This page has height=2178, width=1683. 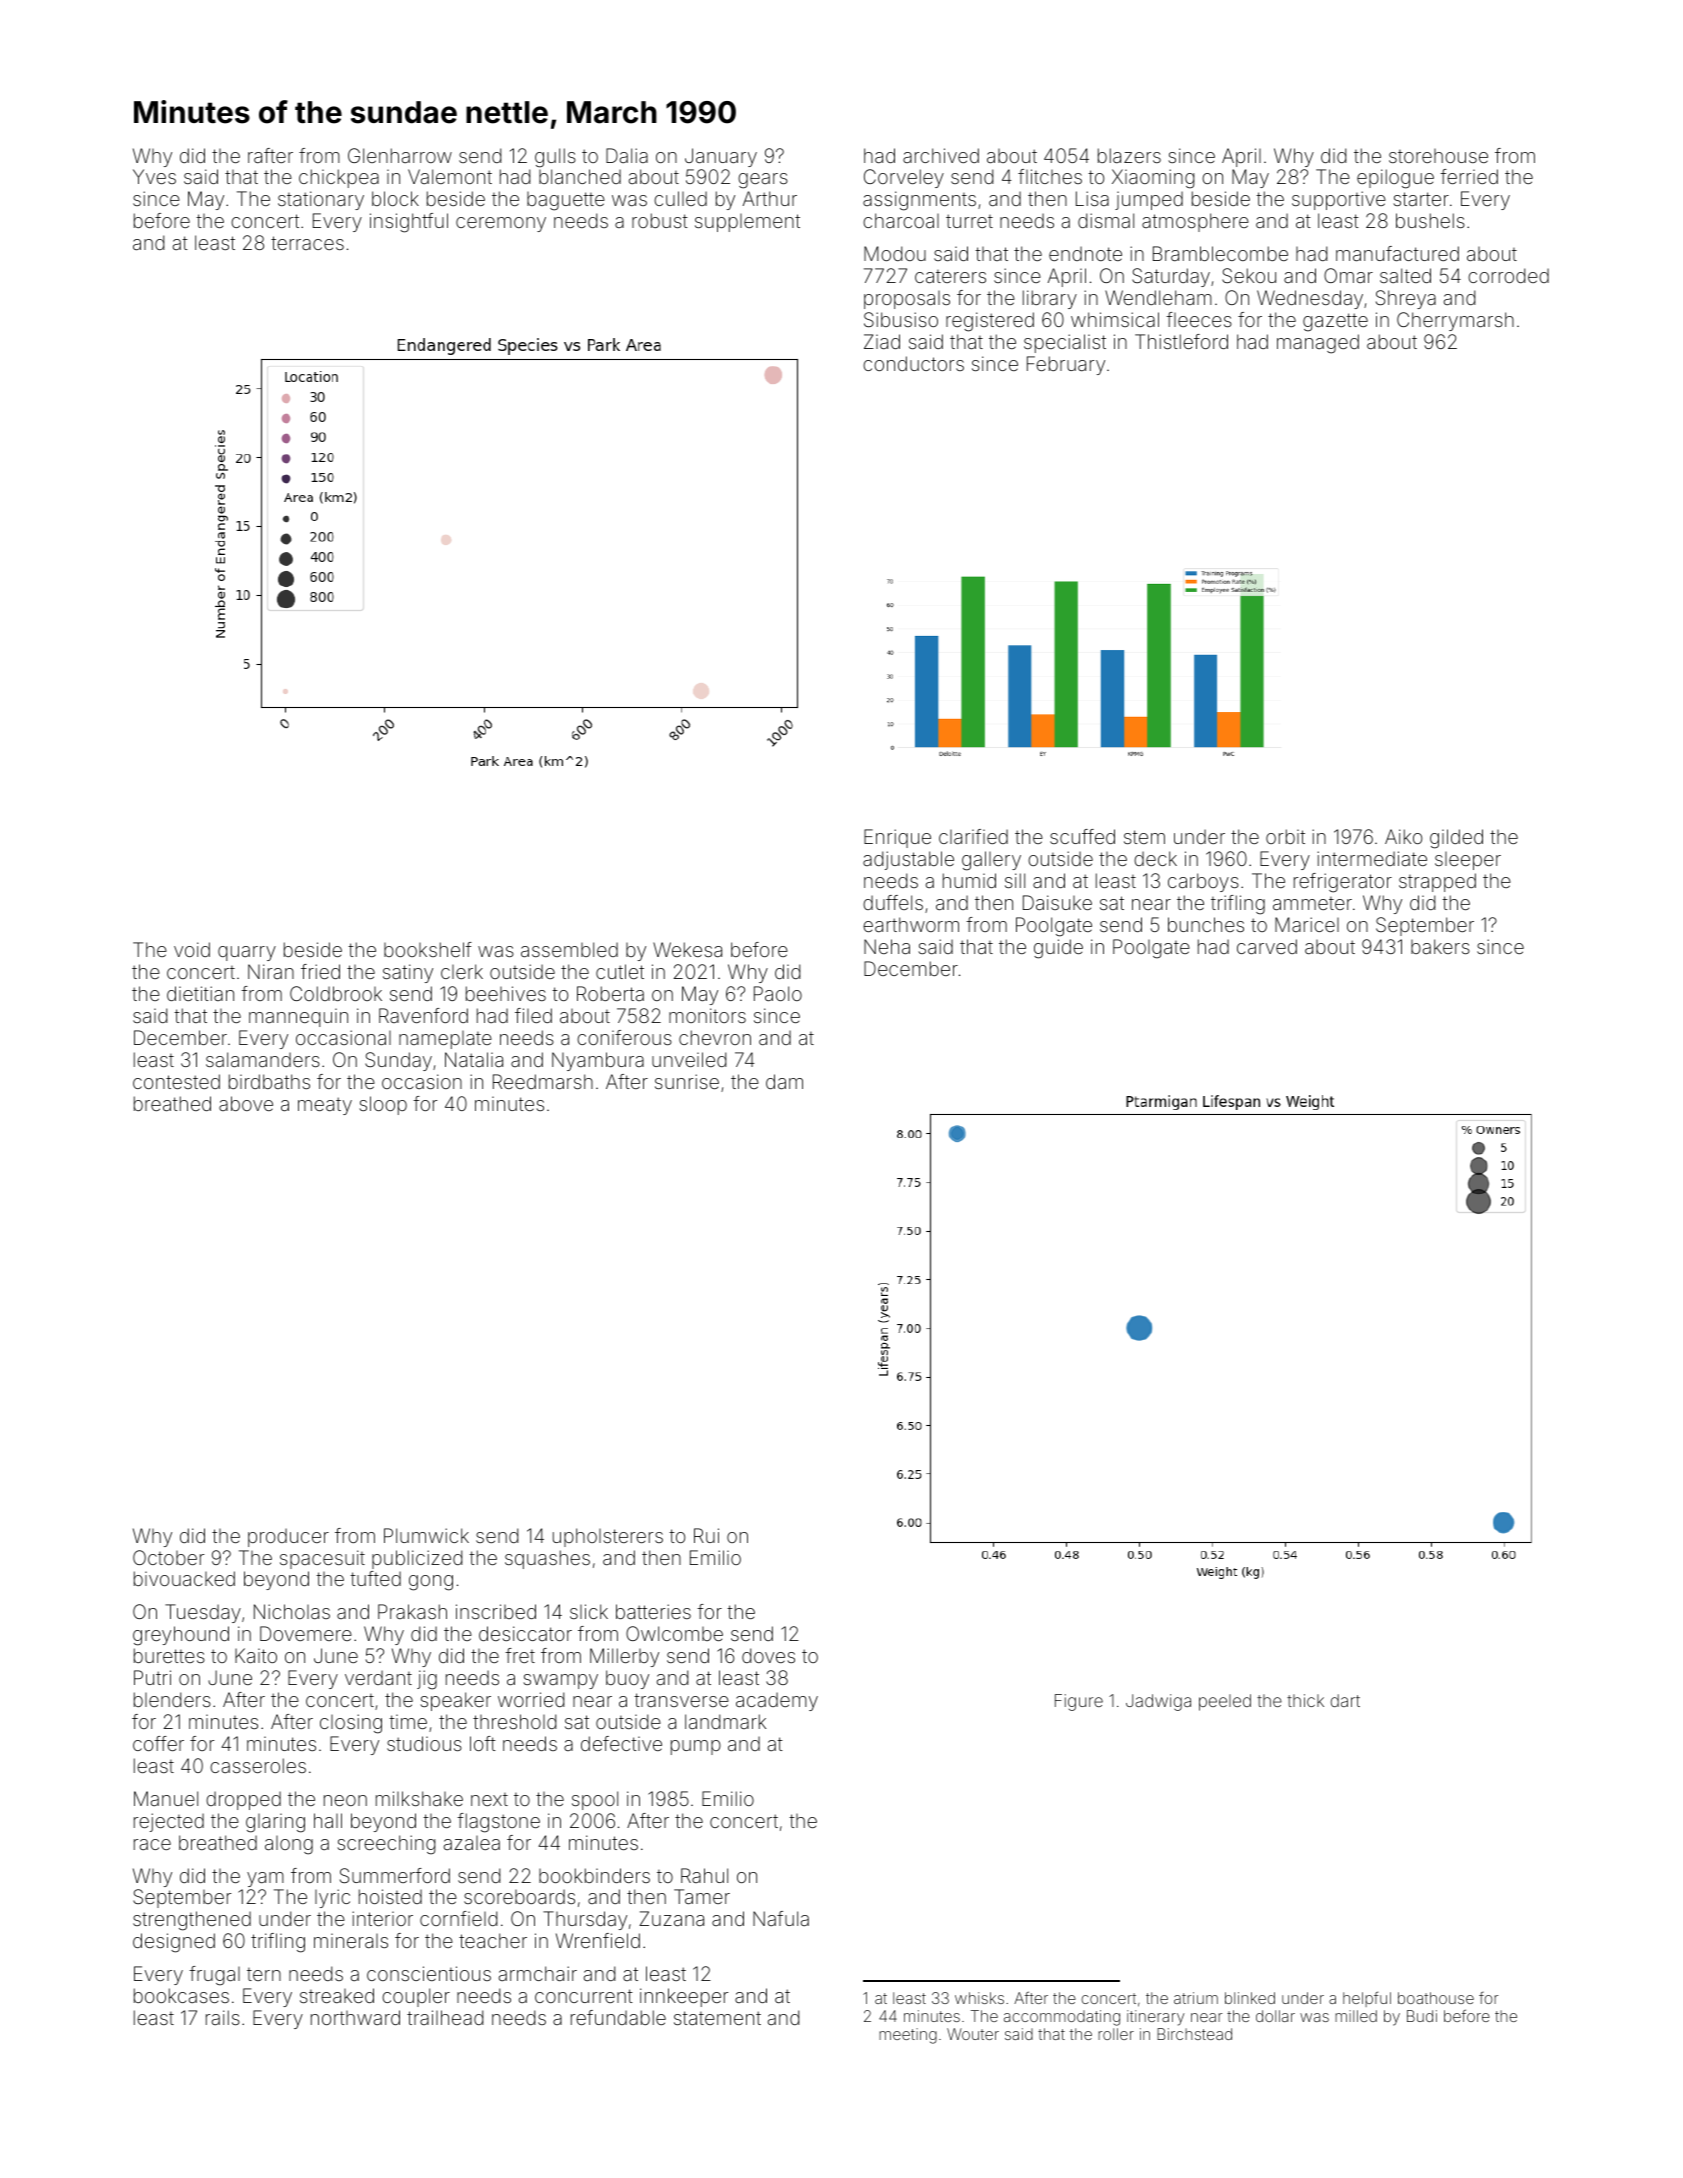 I want to click on gulls, so click(x=555, y=158).
